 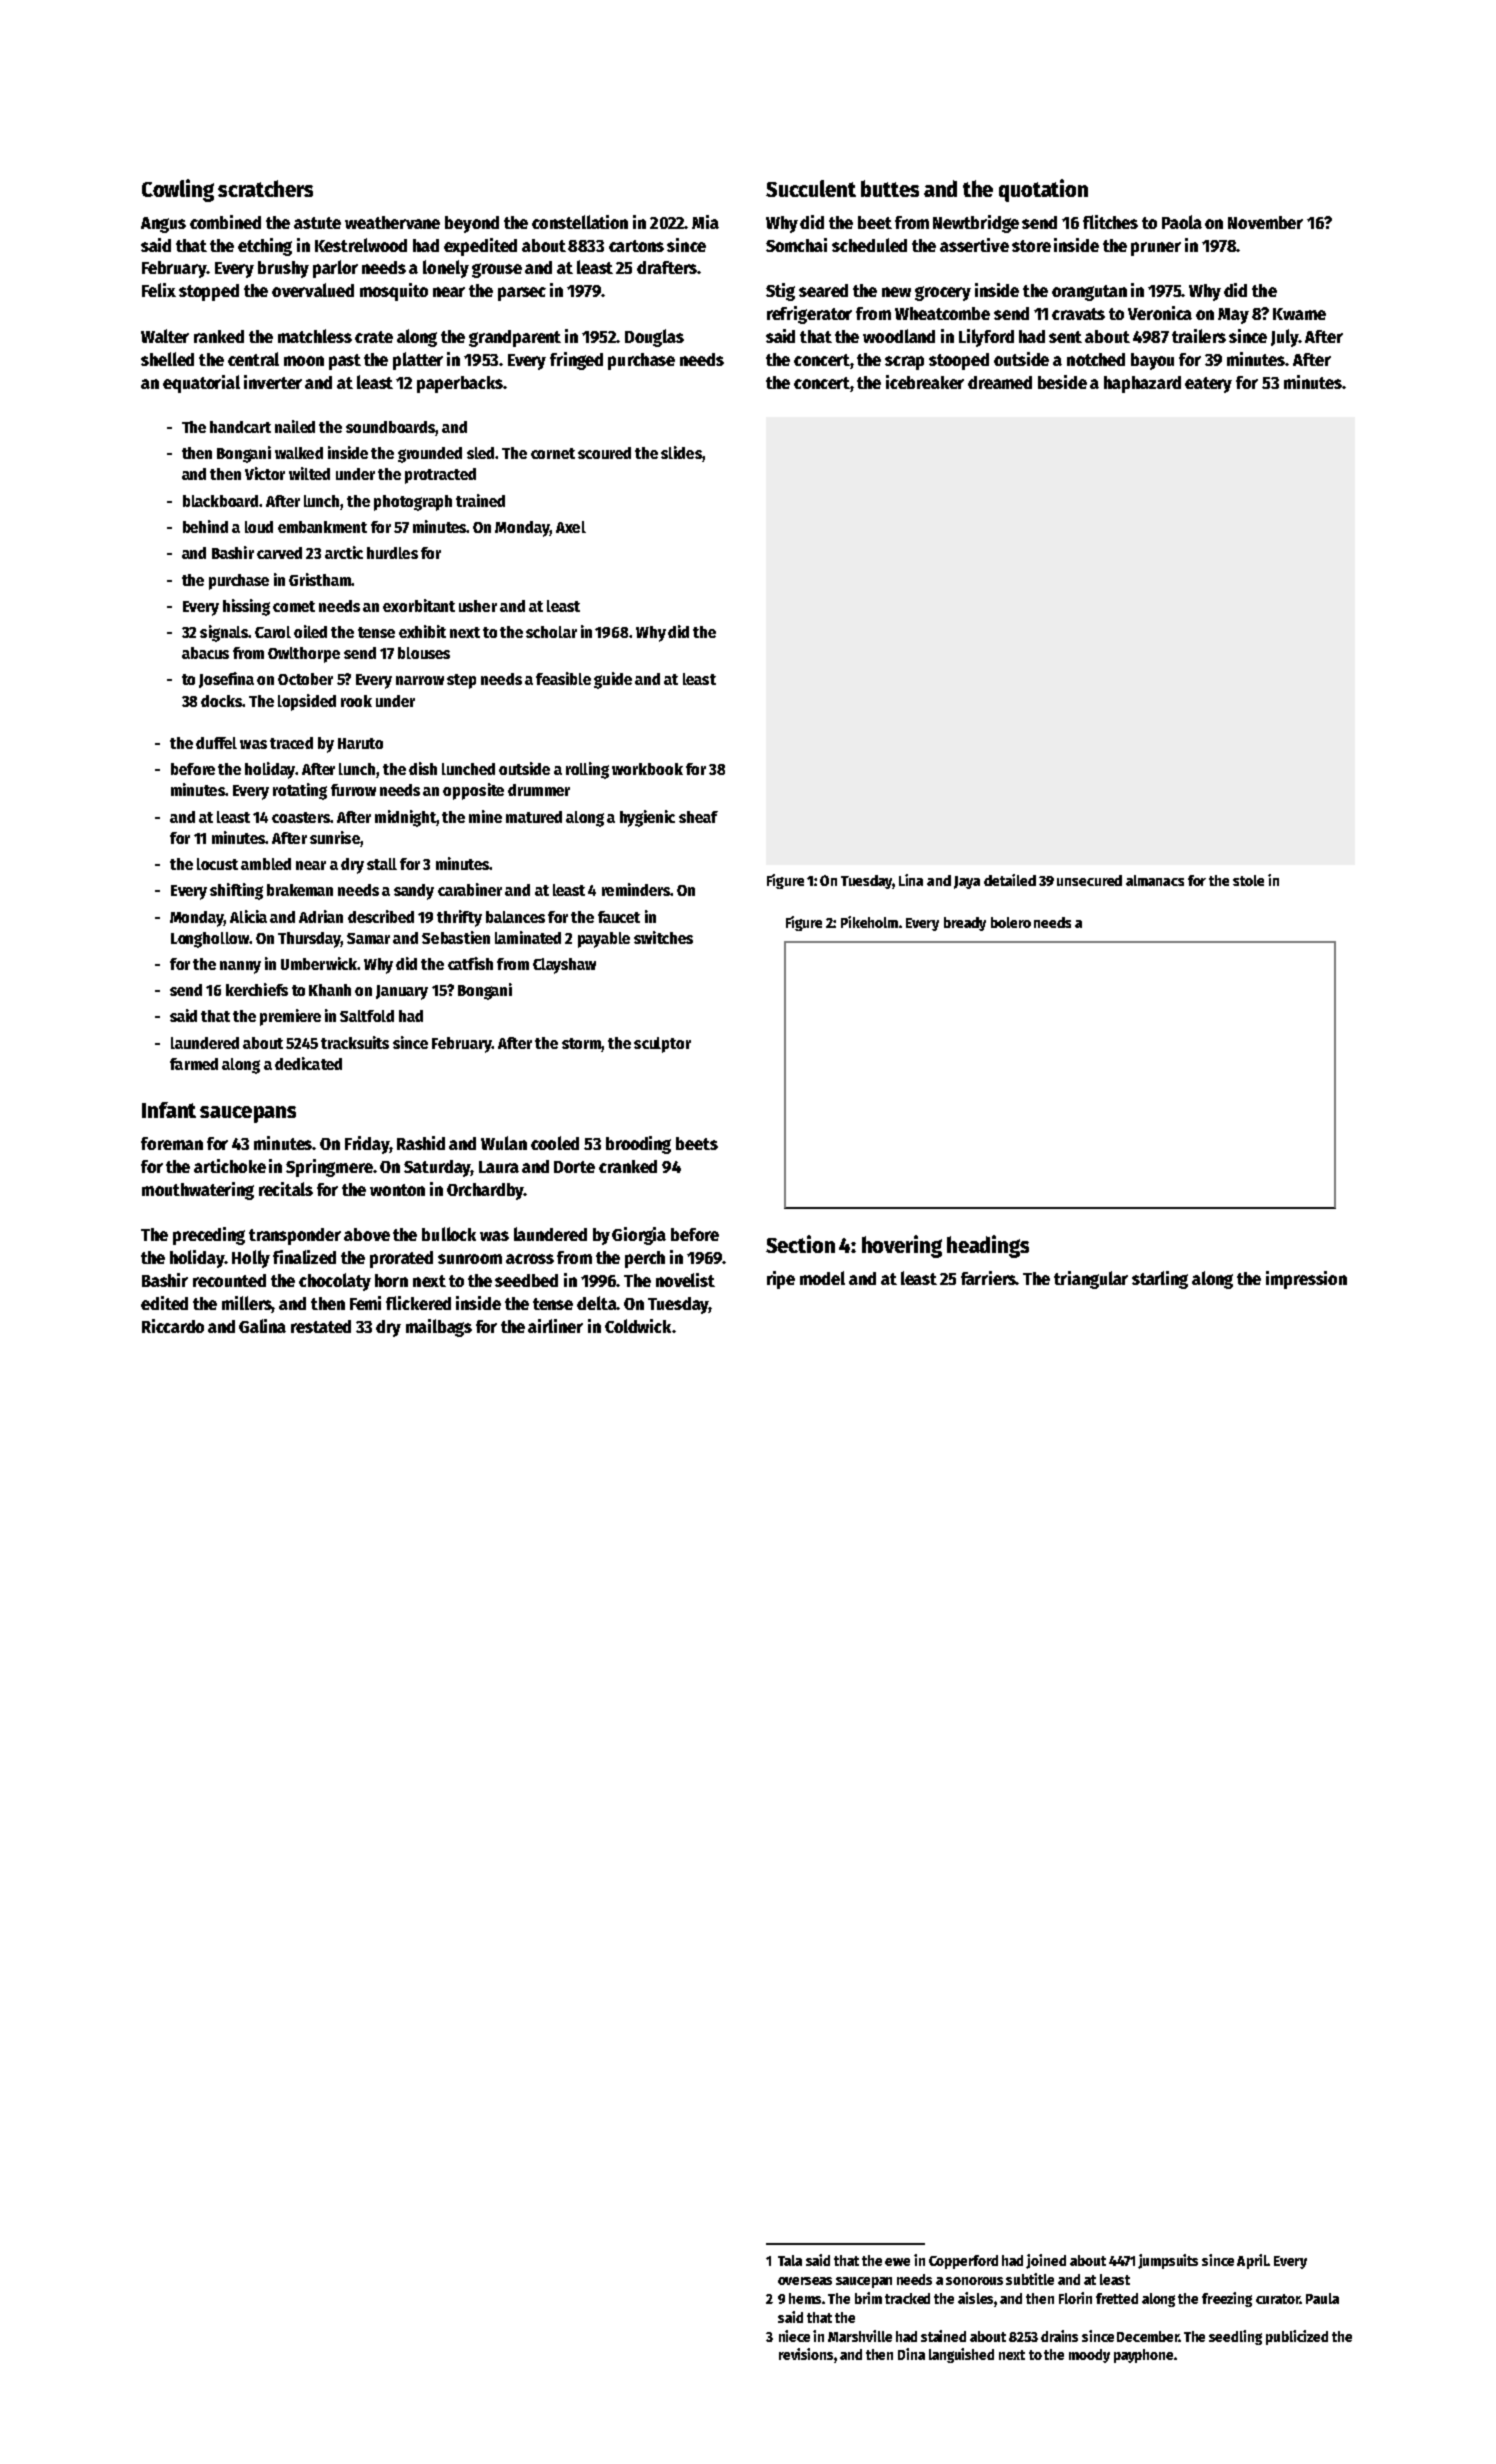 I want to click on model, so click(x=822, y=1278).
